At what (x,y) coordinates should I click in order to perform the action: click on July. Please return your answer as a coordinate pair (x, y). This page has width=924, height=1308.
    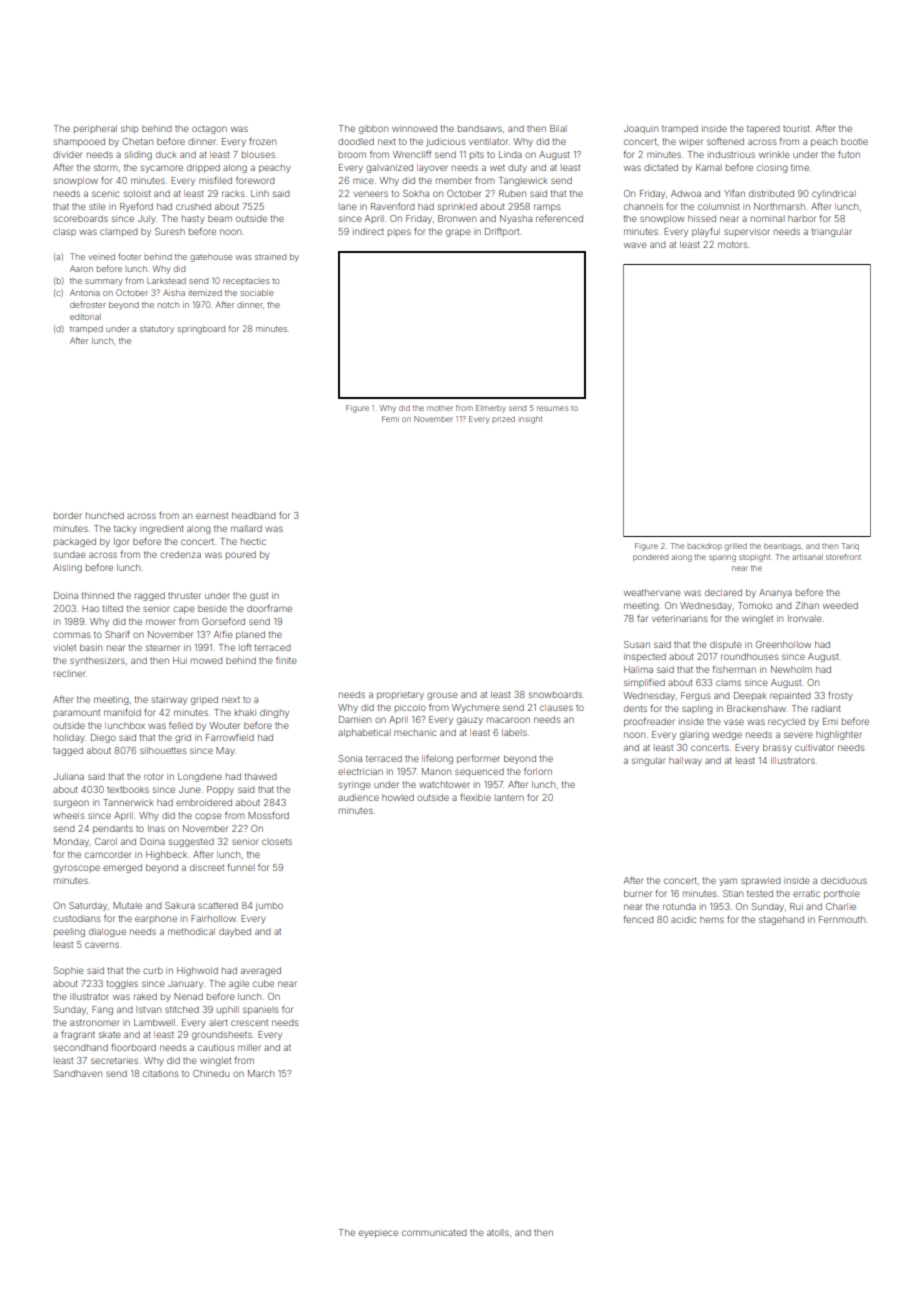
    Looking at the image, I should click on (147, 219).
